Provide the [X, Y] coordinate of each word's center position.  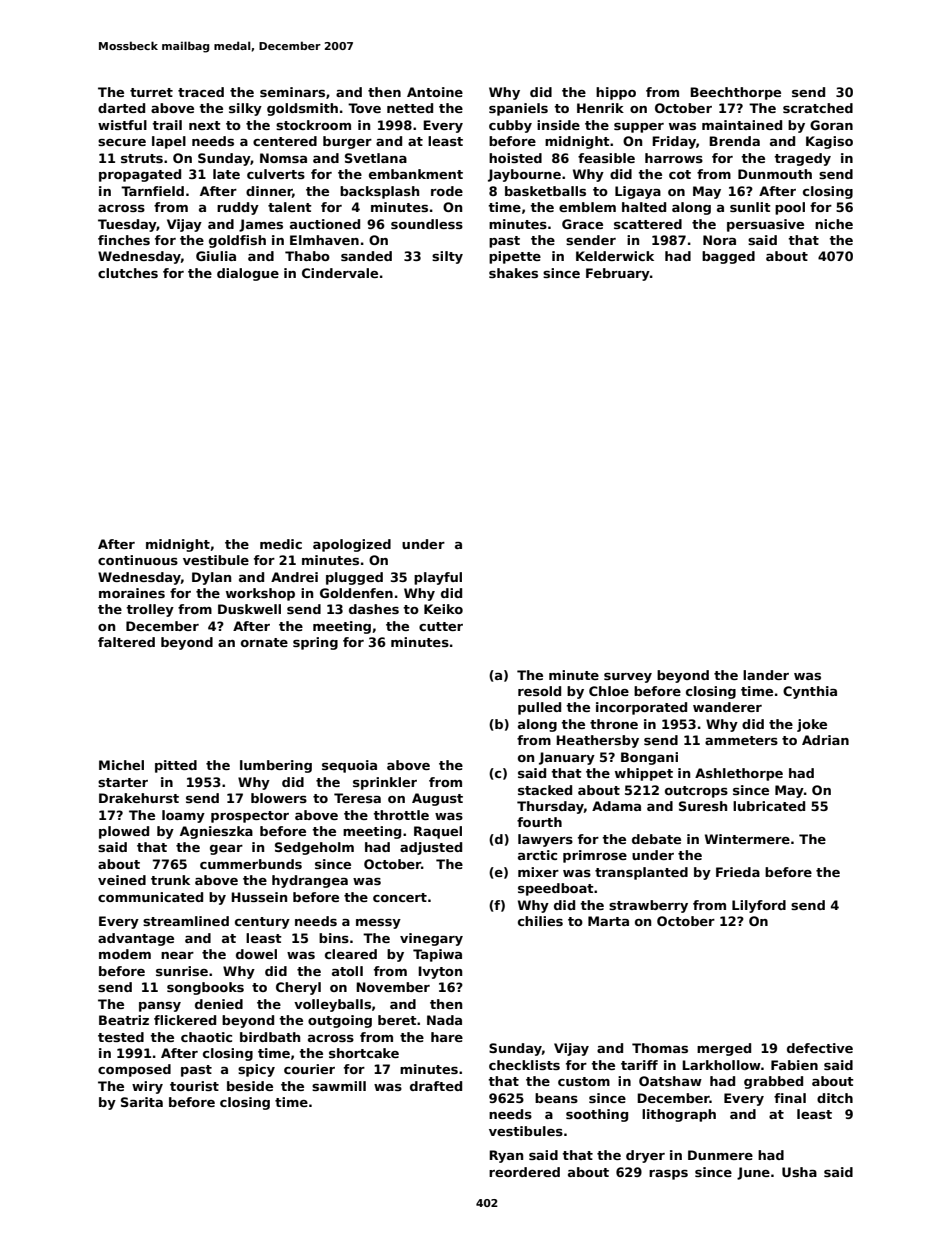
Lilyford [759, 906]
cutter [441, 626]
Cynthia [810, 692]
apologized [352, 545]
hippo [616, 93]
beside [250, 1086]
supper [639, 128]
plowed [124, 832]
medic [281, 544]
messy [378, 924]
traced [201, 92]
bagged [728, 257]
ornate [264, 642]
